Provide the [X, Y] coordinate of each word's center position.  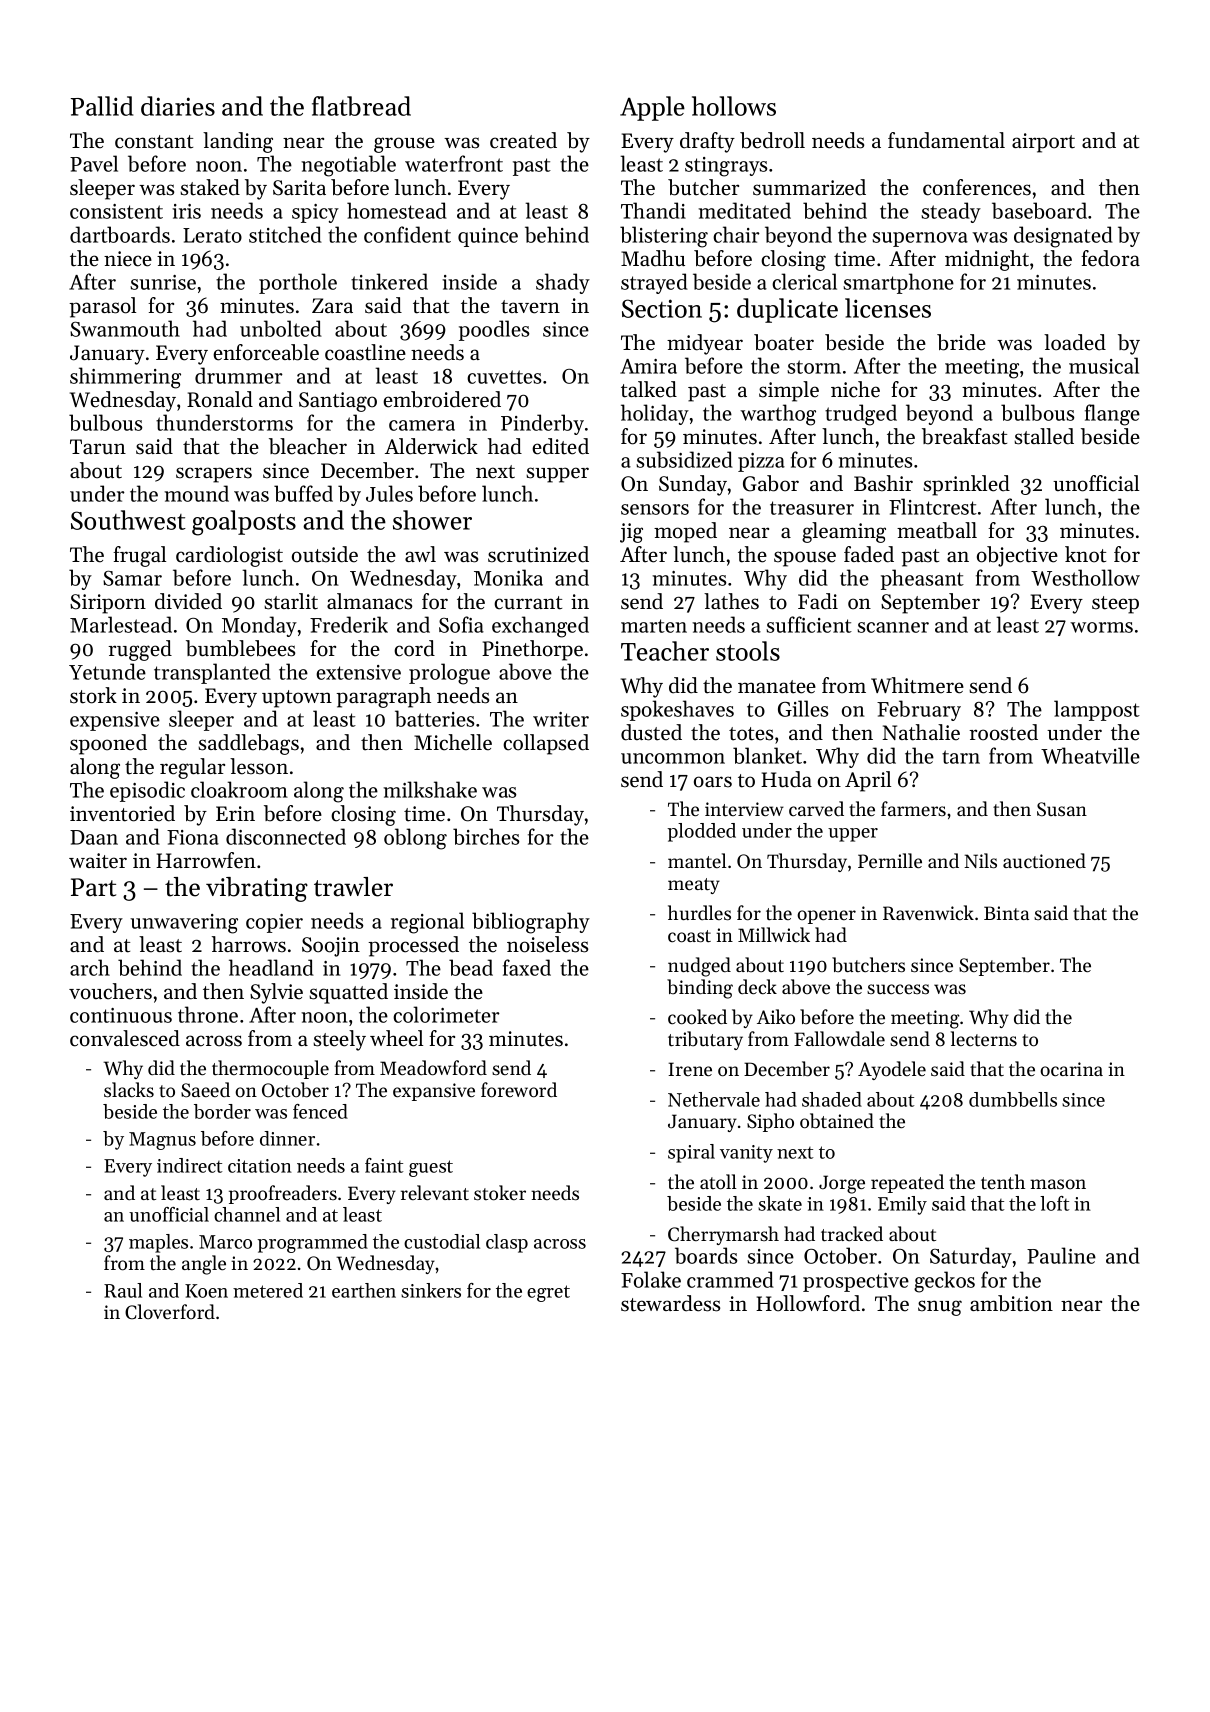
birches [486, 836]
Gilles [803, 708]
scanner [893, 627]
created [523, 140]
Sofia [461, 624]
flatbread [361, 106]
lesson [259, 766]
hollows [734, 106]
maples [158, 1243]
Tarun [98, 447]
